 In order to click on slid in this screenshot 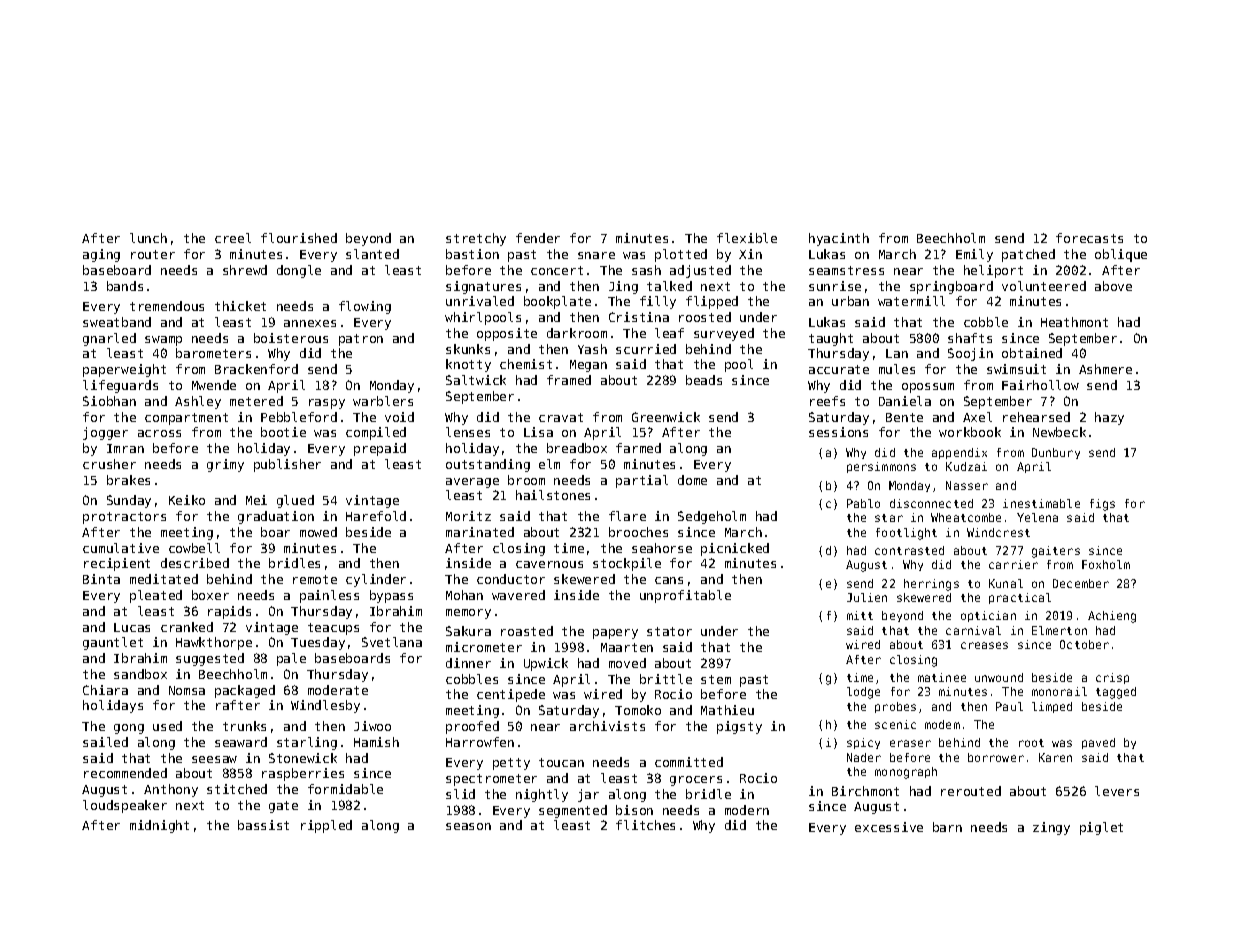, I will do `click(460, 794)`.
